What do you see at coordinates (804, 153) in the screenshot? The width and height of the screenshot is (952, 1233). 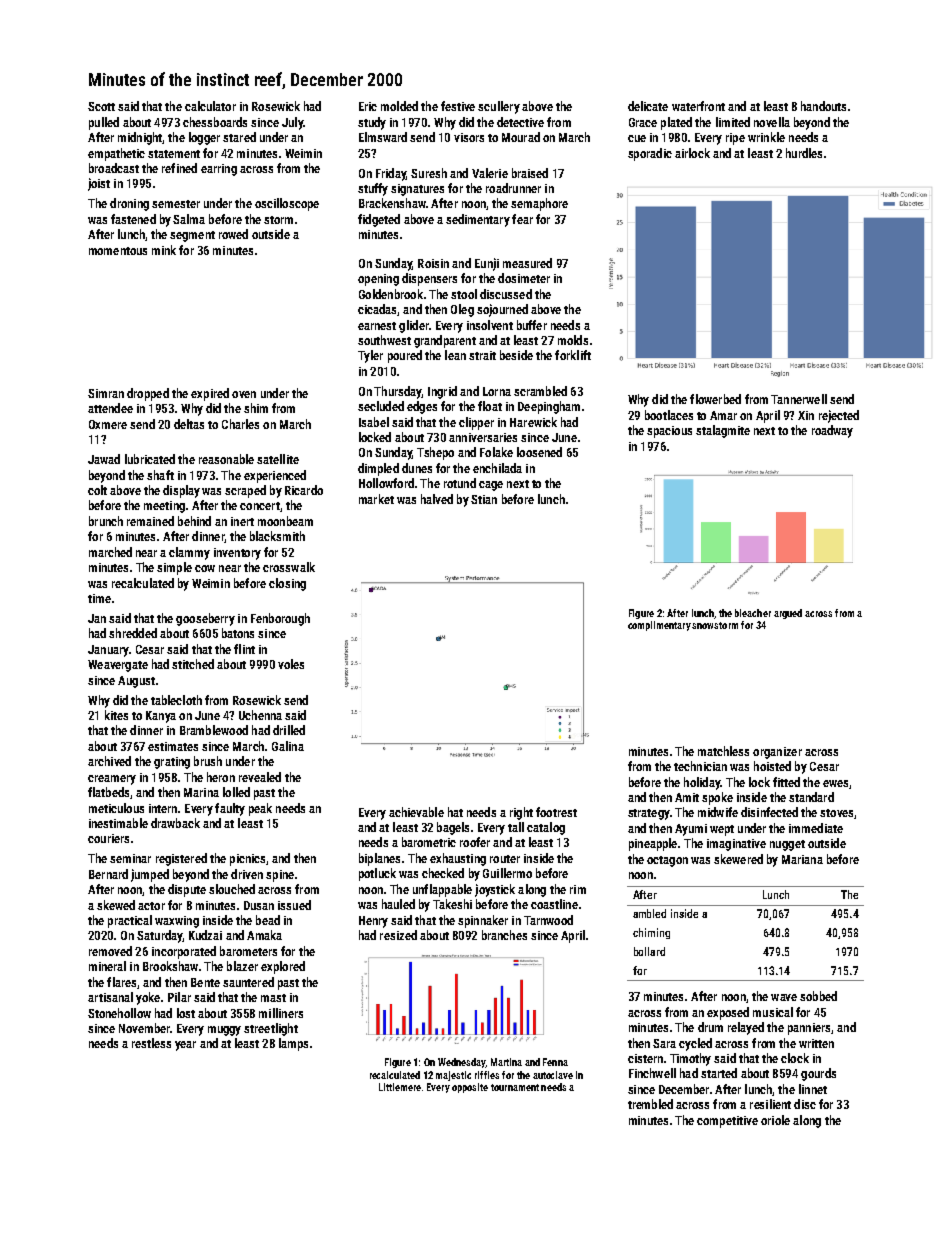 I see `hurdles` at bounding box center [804, 153].
